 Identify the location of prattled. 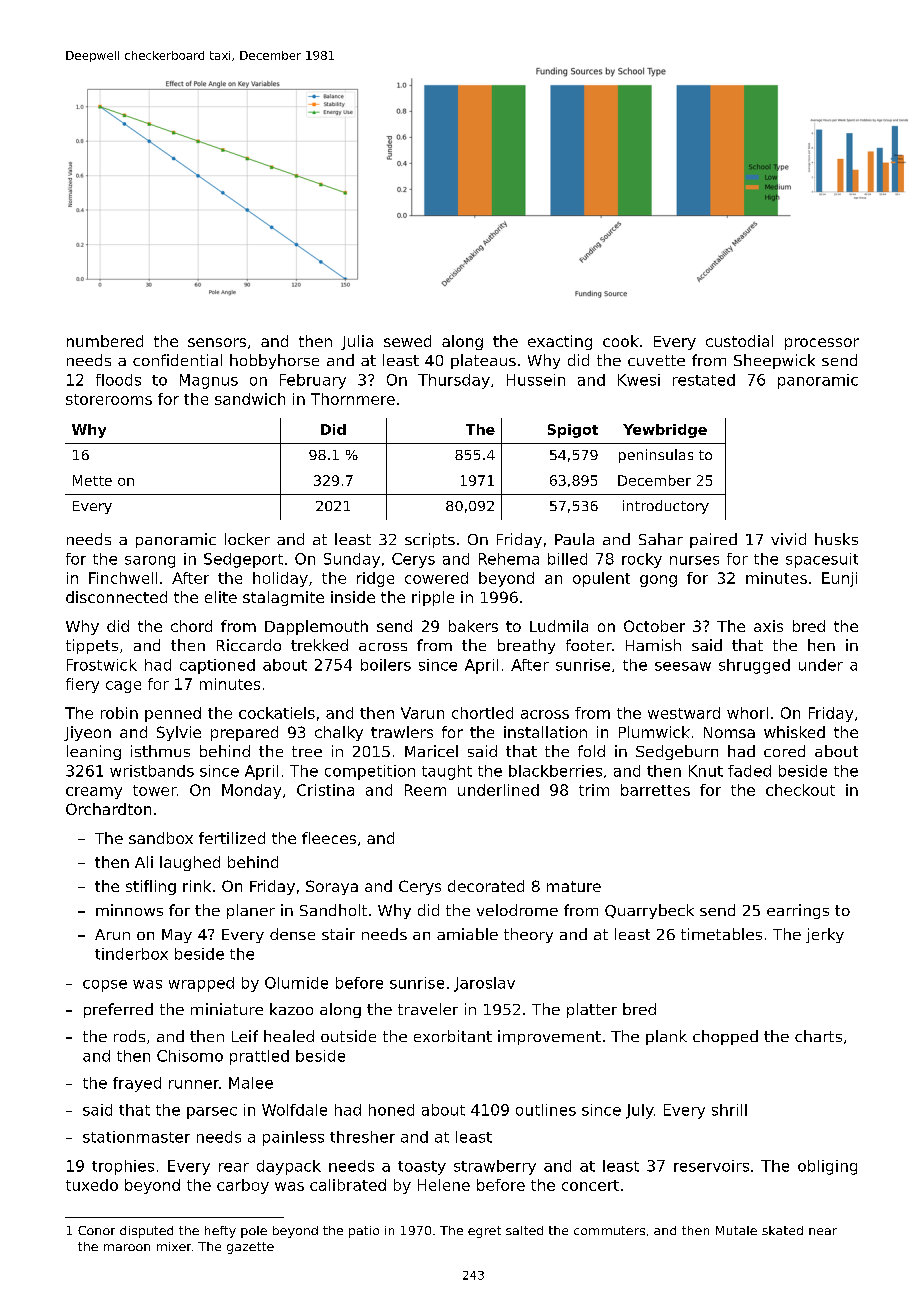
(259, 1057).
